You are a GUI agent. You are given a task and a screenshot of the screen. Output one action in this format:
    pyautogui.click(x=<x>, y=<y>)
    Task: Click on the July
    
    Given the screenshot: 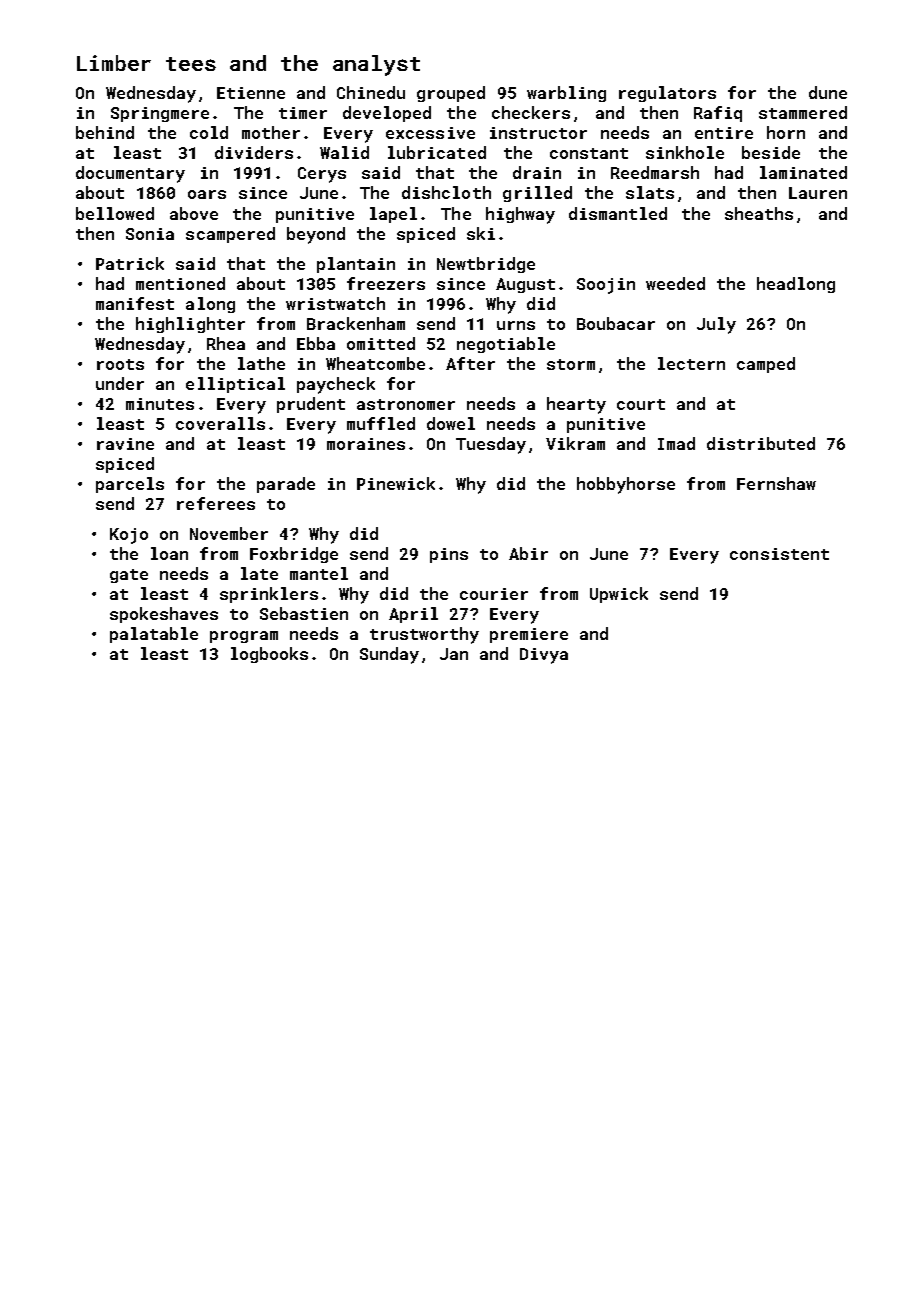 What is the action you would take?
    pyautogui.click(x=716, y=325)
